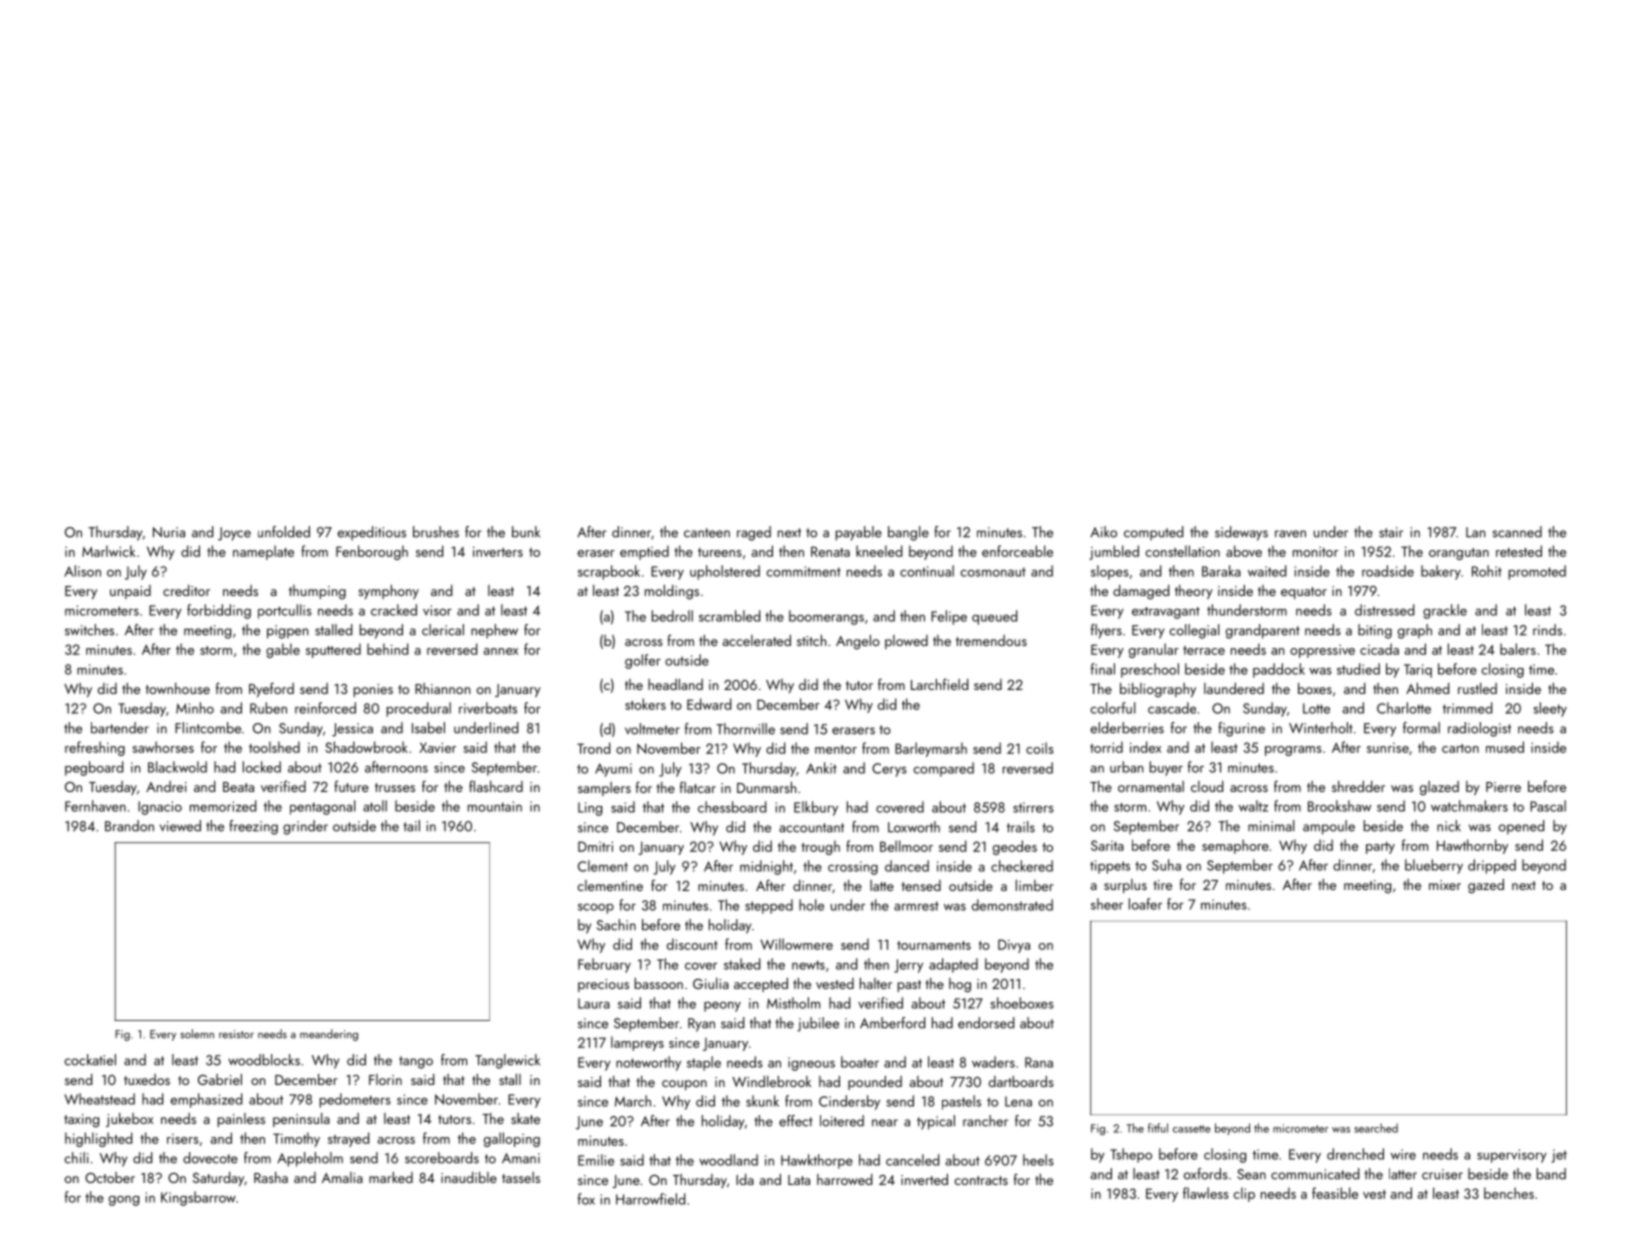  Describe the element at coordinates (129, 1120) in the document. I see `jukebox` at that location.
